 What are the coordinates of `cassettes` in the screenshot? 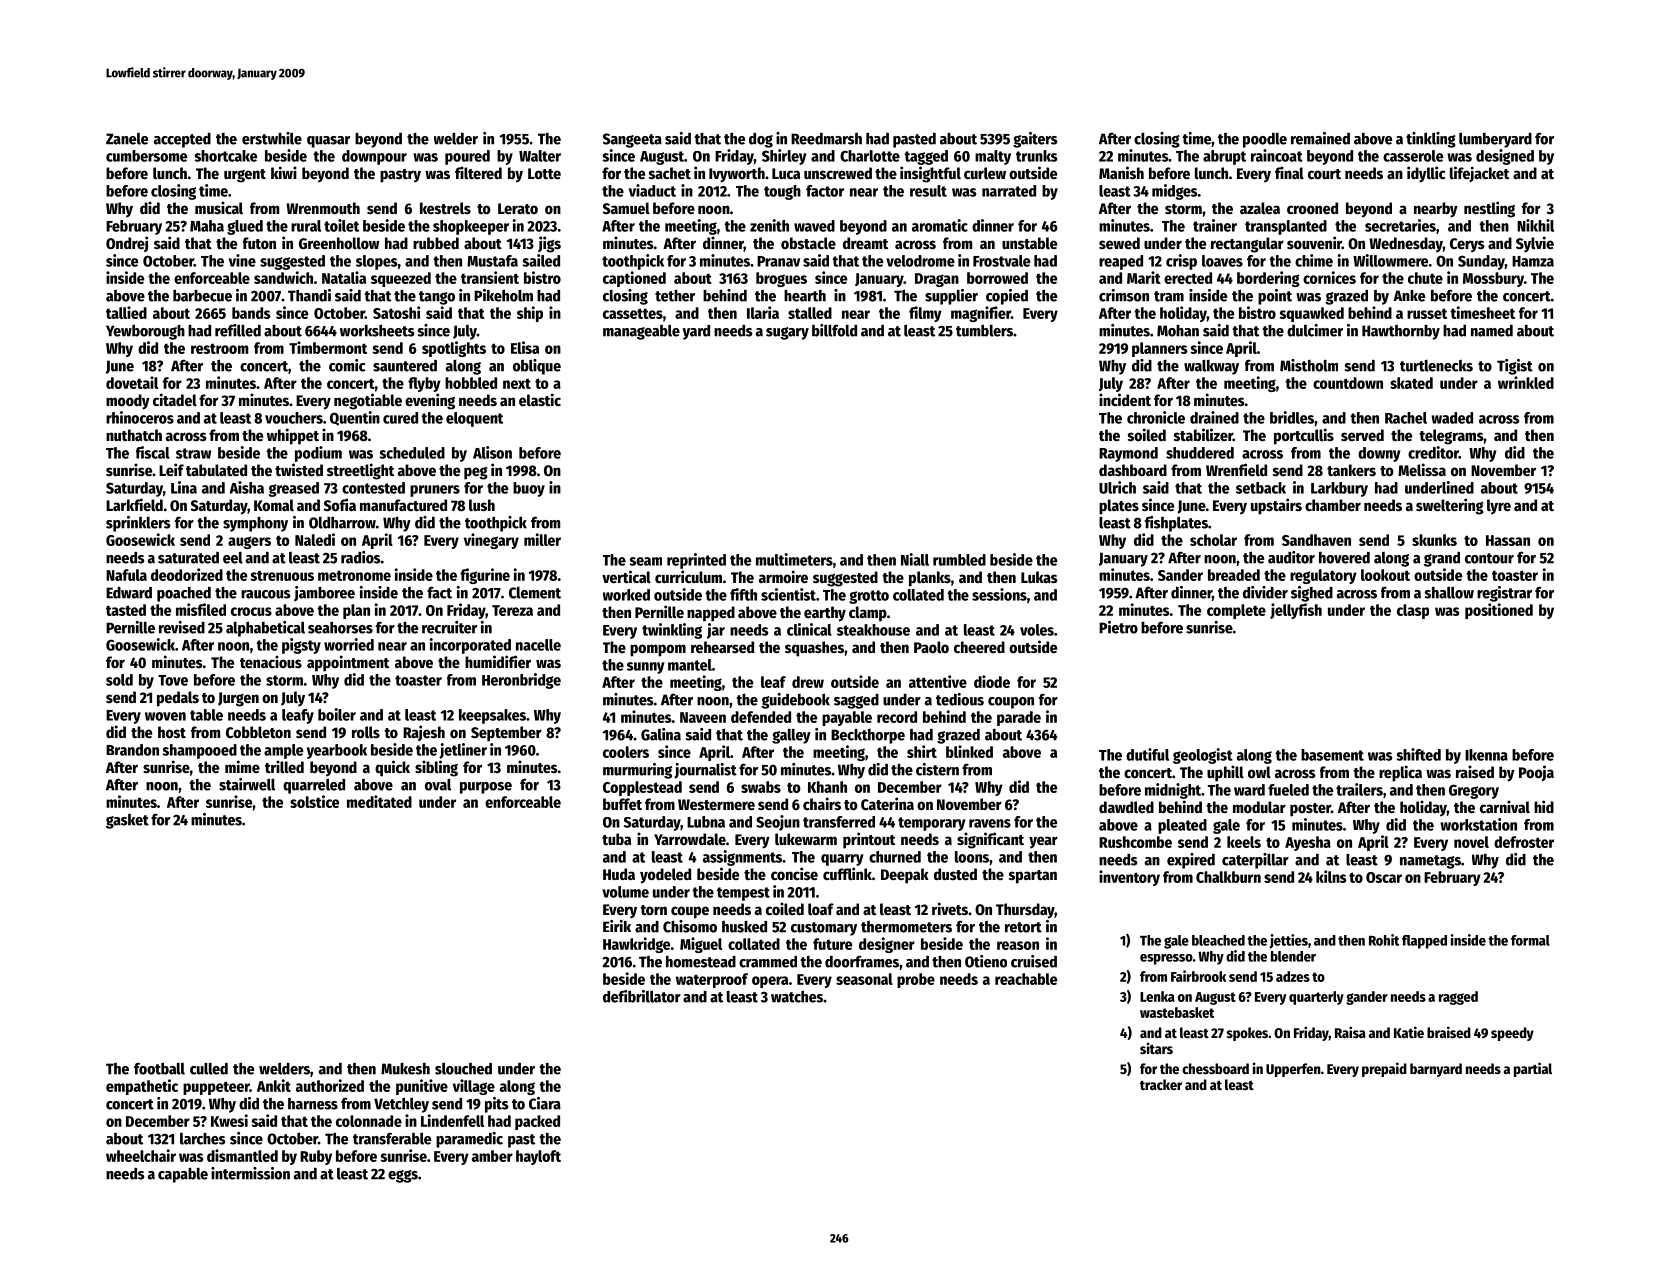 It's located at (633, 313).
